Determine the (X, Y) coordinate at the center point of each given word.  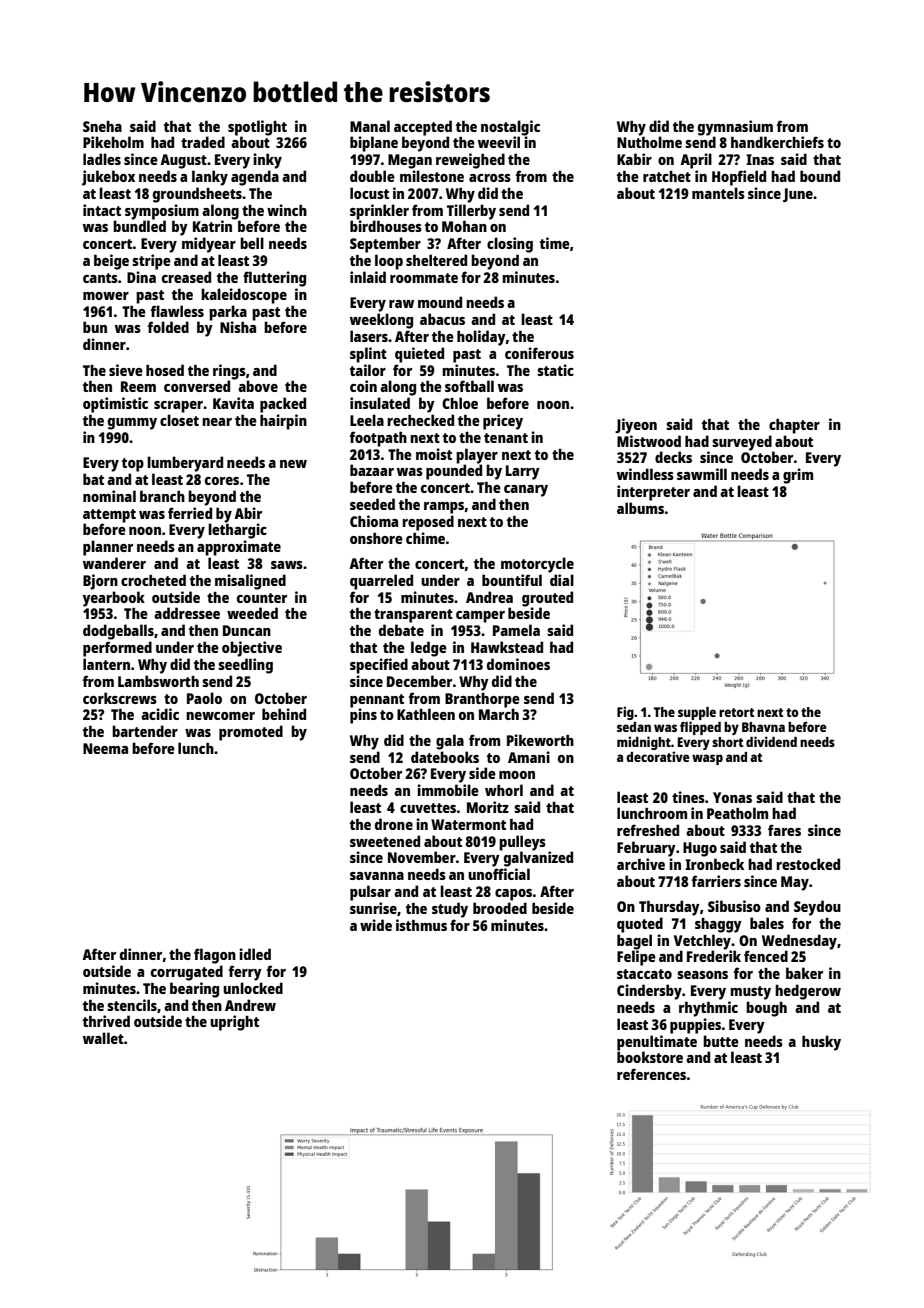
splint (368, 355)
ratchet (667, 176)
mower (106, 296)
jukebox (108, 178)
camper (480, 617)
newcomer (220, 716)
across (490, 178)
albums (640, 508)
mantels (718, 193)
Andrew (250, 1005)
